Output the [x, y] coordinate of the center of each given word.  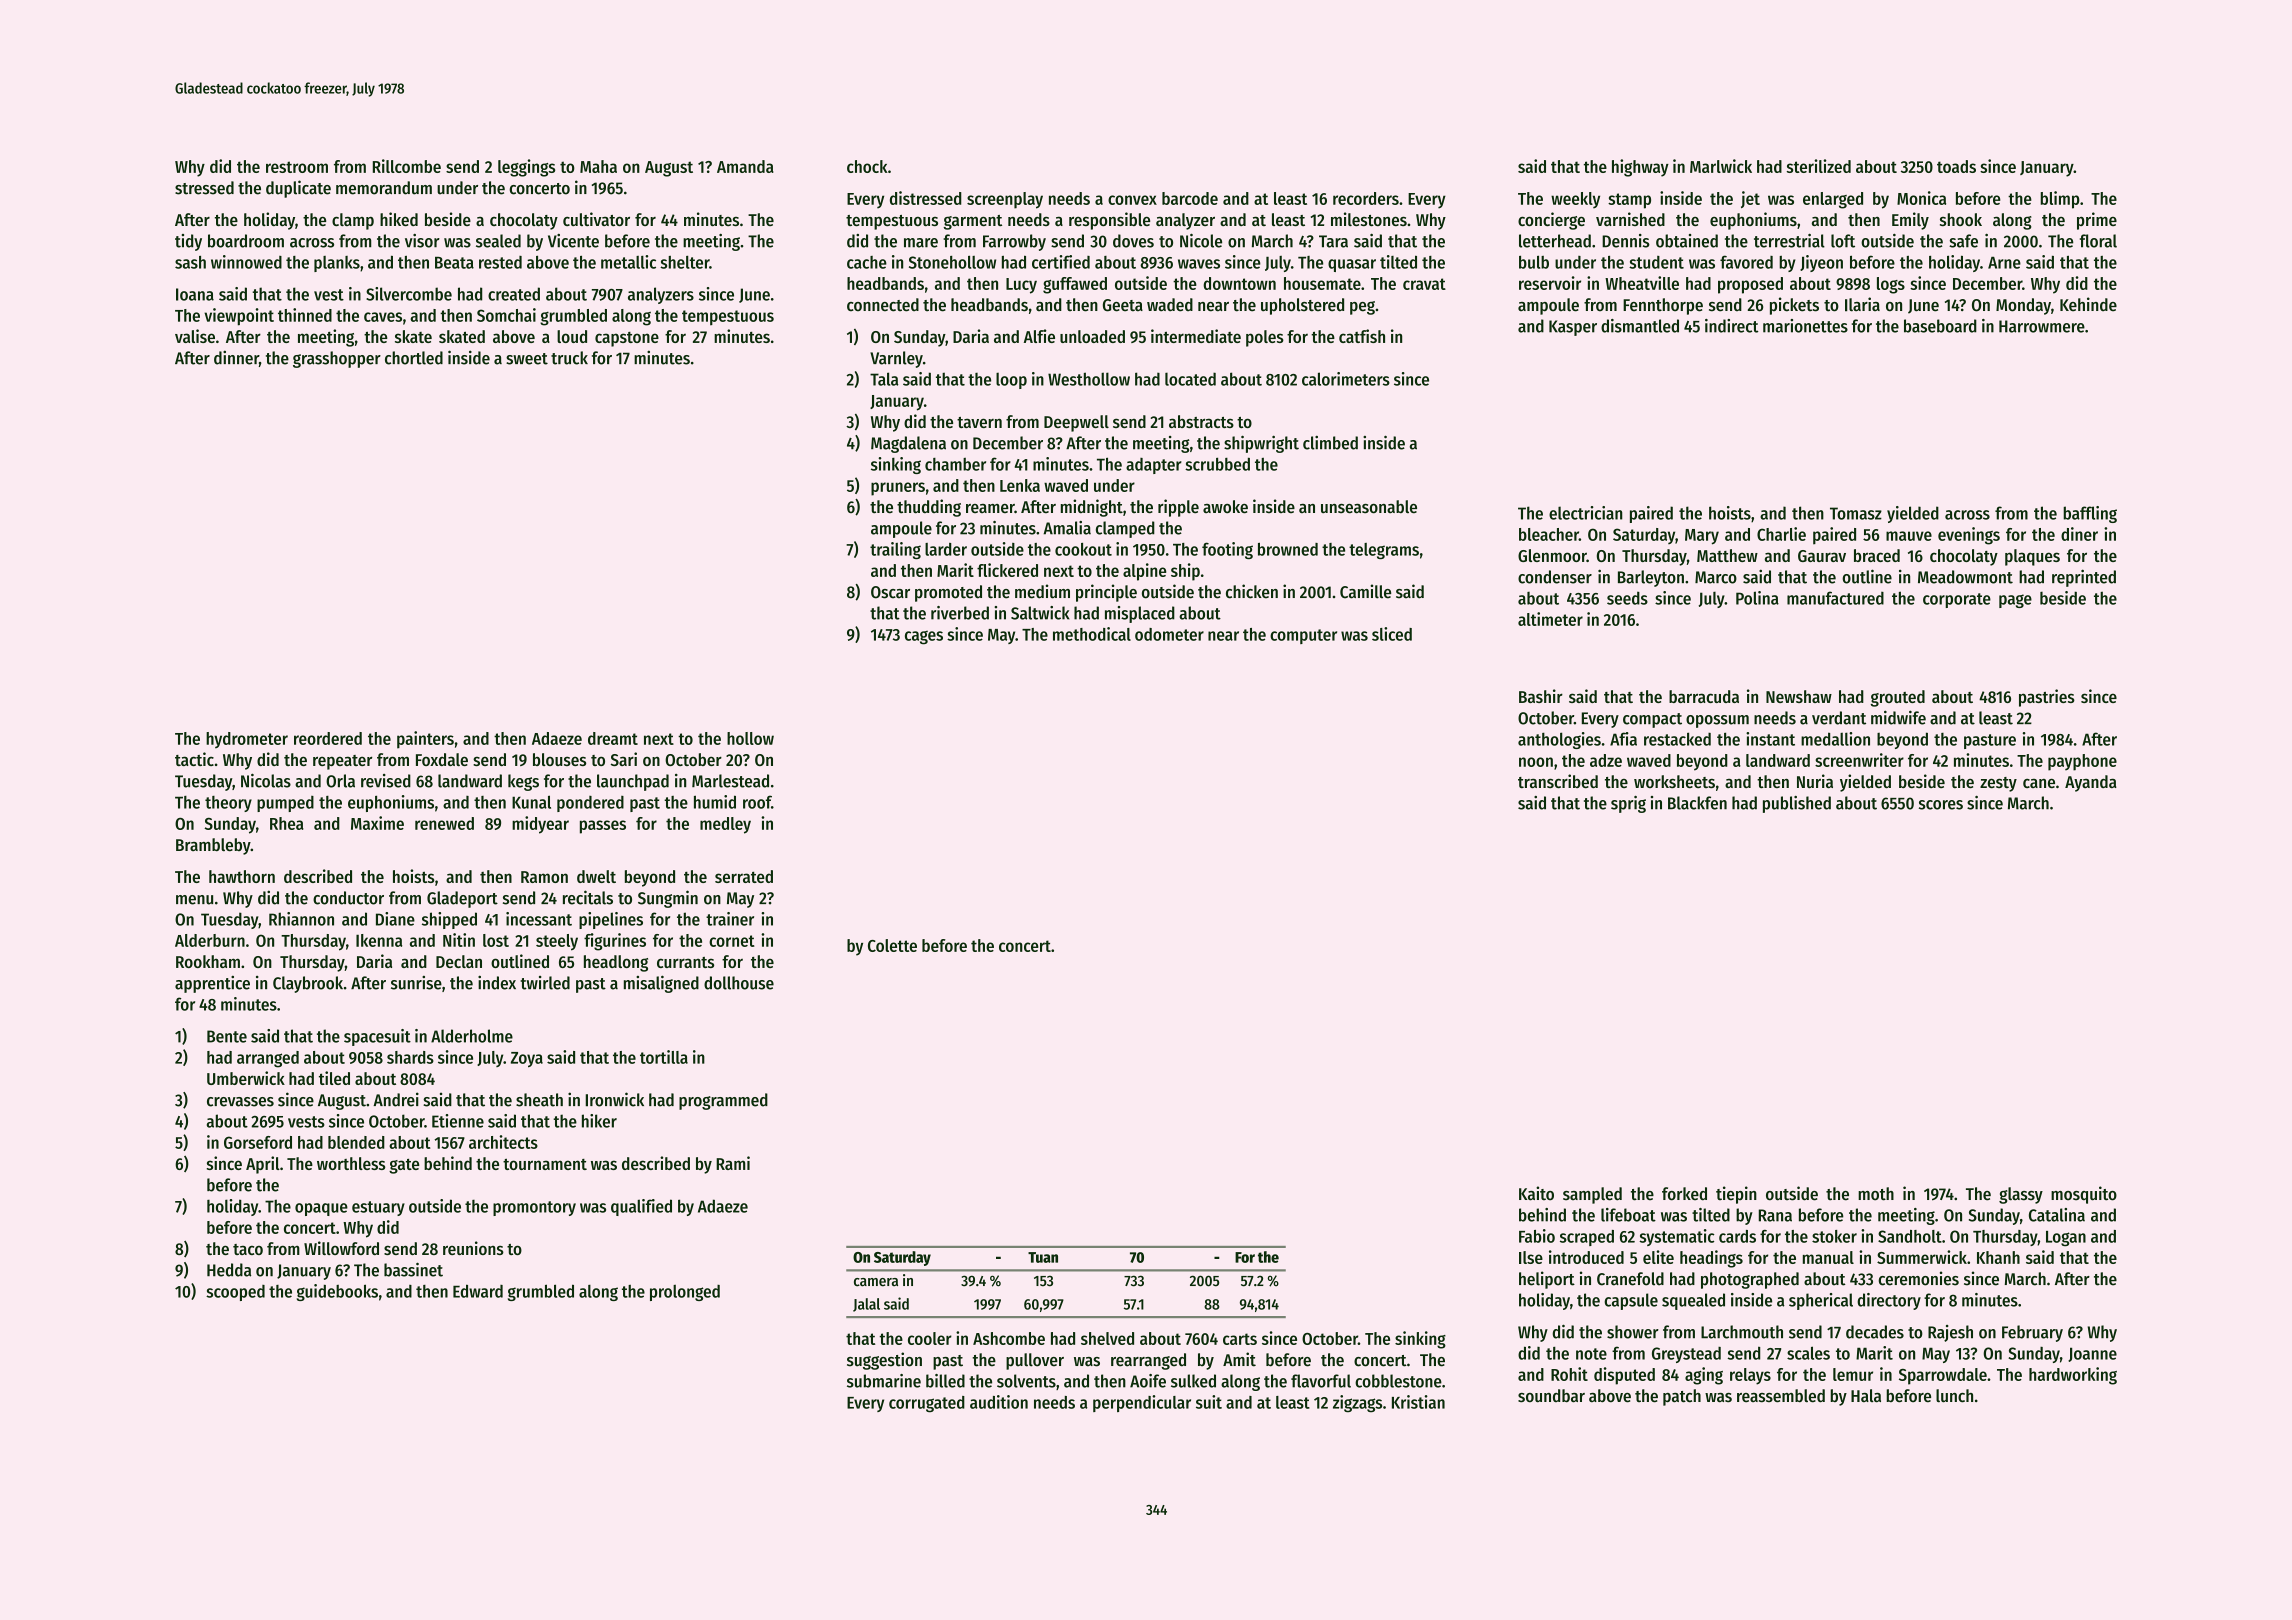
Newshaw [1799, 696]
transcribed [1558, 781]
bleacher [1549, 534]
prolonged [685, 1293]
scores [1941, 805]
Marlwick [1721, 166]
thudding [929, 508]
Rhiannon [301, 919]
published [1797, 804]
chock [867, 166]
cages [924, 637]
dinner [236, 357]
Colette [892, 945]
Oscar [890, 592]
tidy [188, 242]
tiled [334, 1078]
